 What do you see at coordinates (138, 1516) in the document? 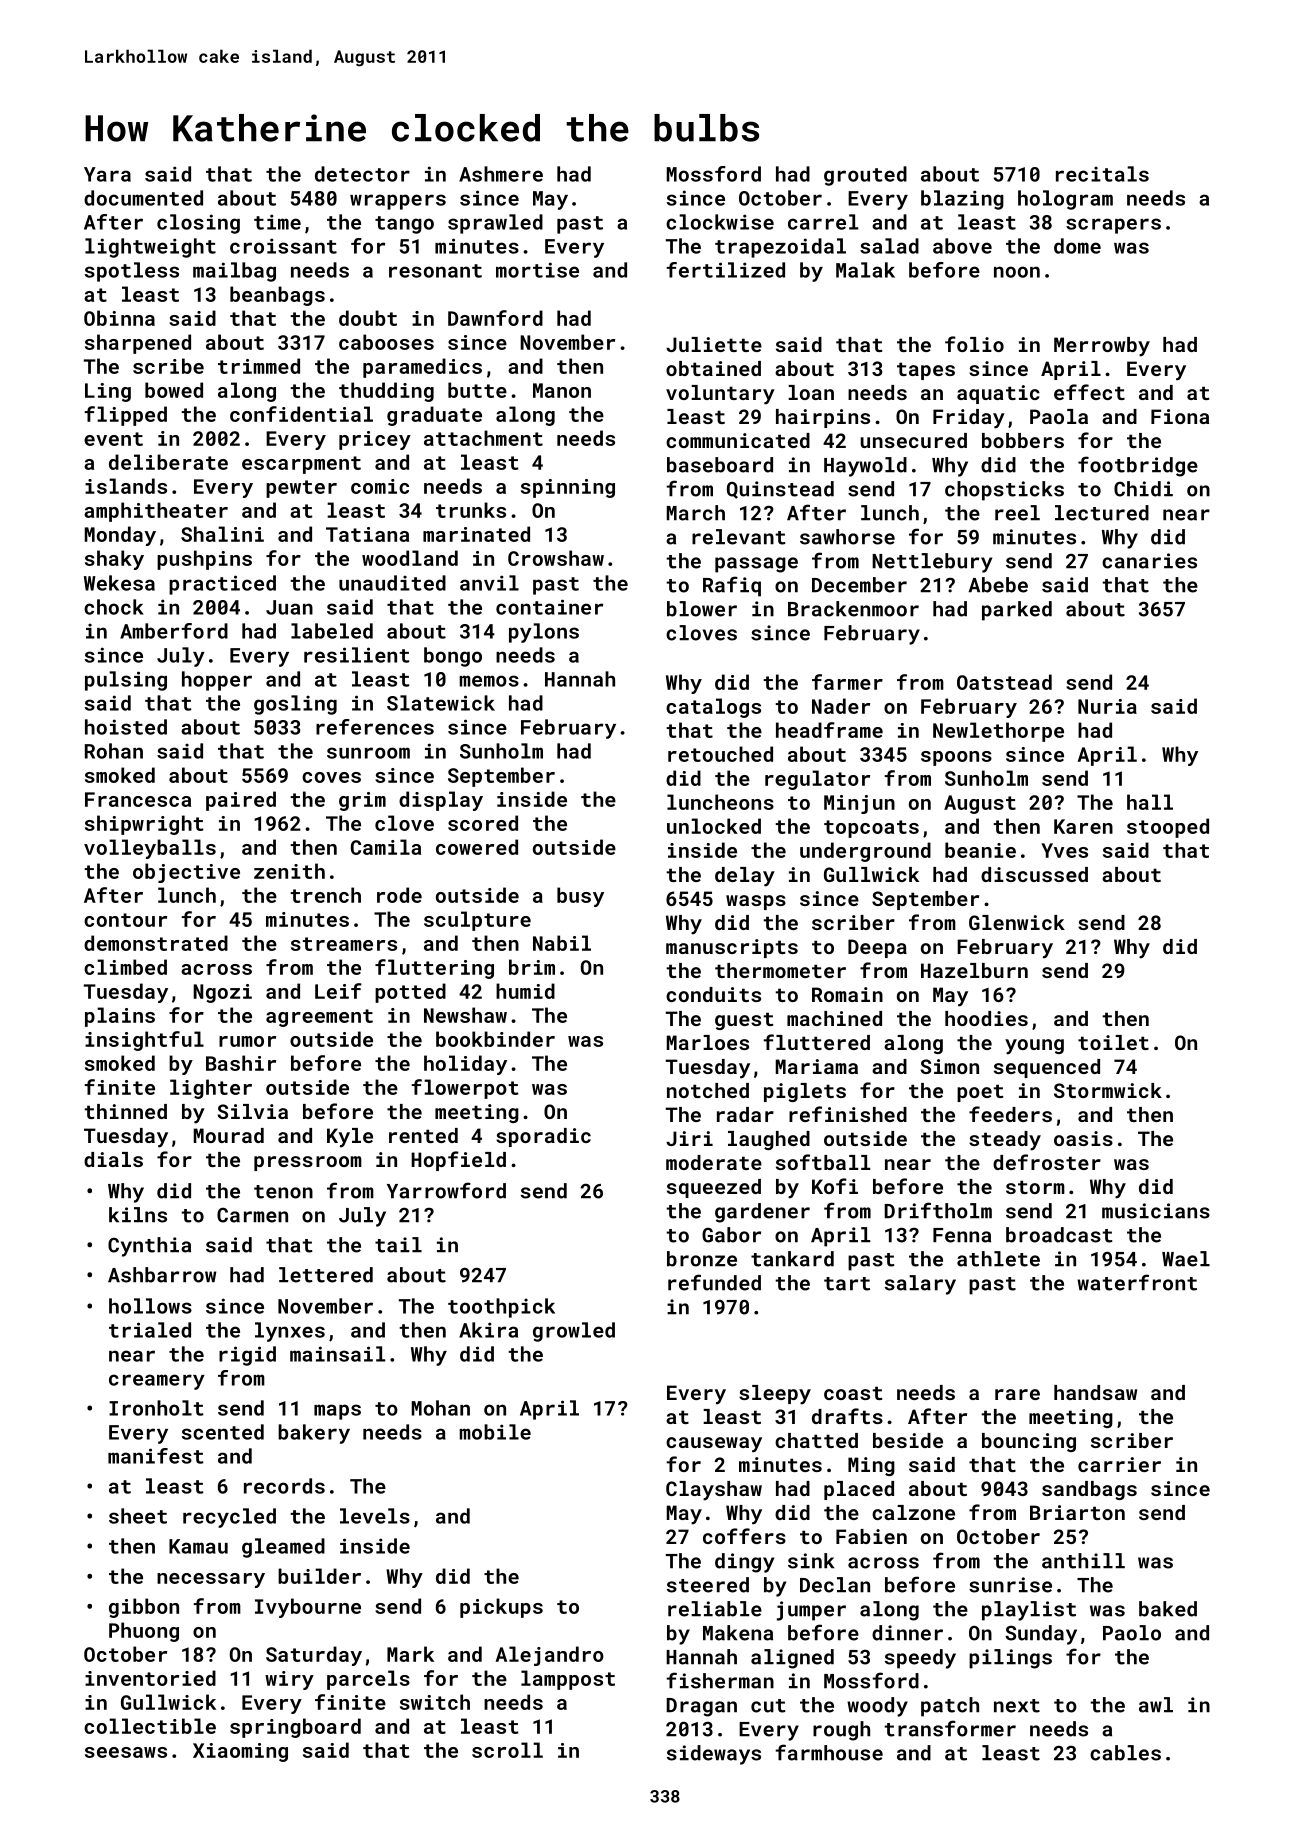
I see `sheet` at bounding box center [138, 1516].
